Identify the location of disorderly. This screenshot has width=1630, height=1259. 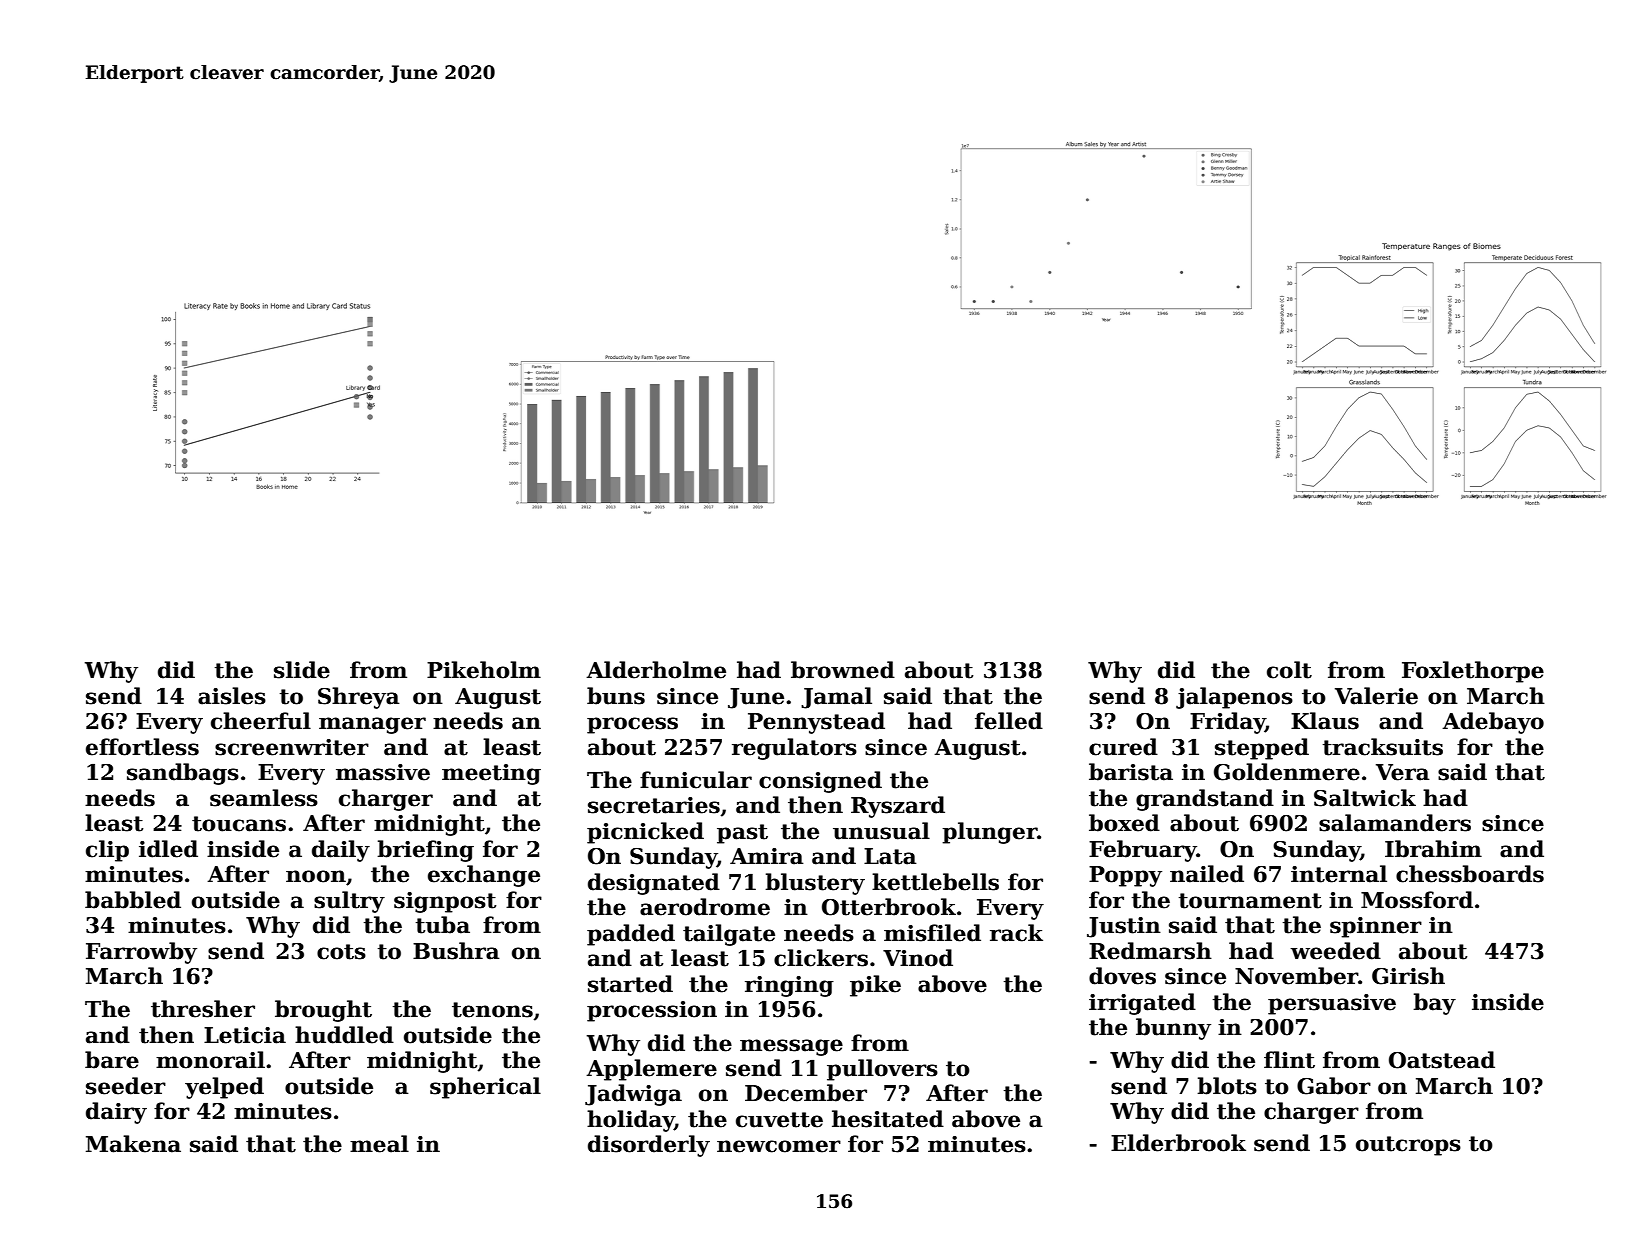
(649, 1146).
